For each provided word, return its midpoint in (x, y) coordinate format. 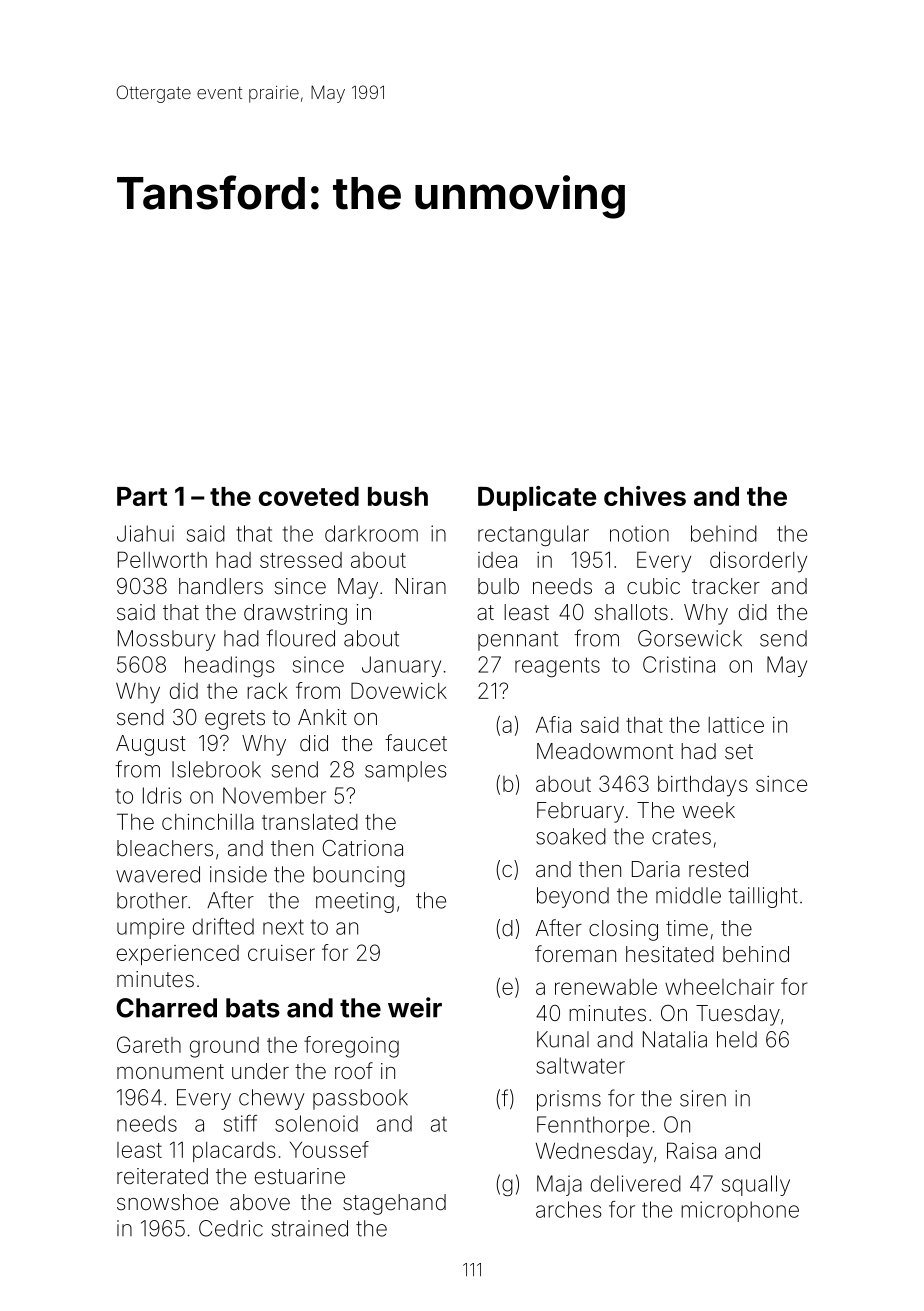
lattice (736, 725)
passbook (360, 1099)
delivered (636, 1183)
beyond (573, 897)
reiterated (162, 1176)
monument (170, 1071)
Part (142, 496)
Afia (553, 724)
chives (645, 496)
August (151, 745)
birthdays (703, 786)
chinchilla (208, 821)
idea (497, 560)
